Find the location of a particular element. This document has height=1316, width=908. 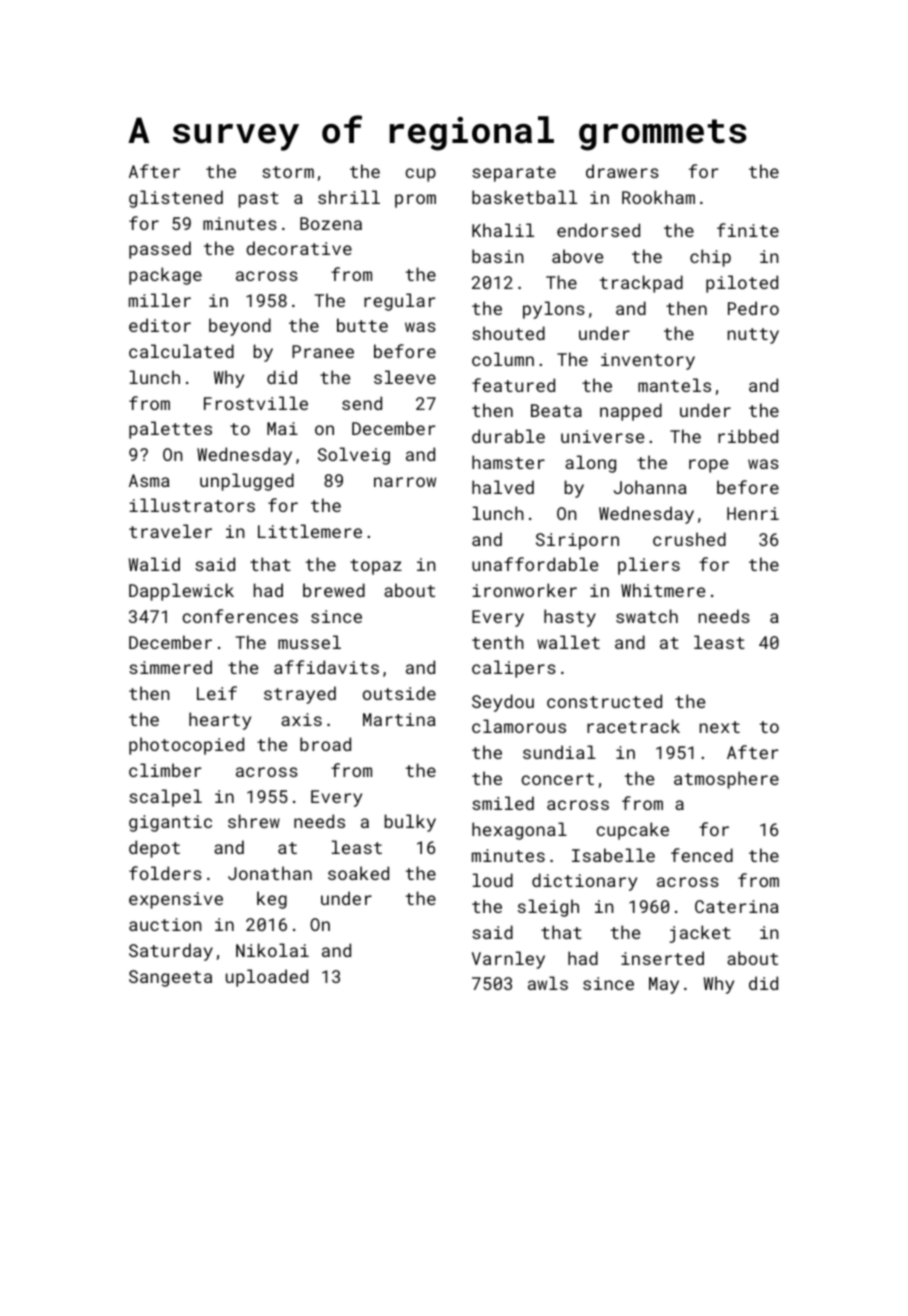

Walid is located at coordinates (154, 564).
